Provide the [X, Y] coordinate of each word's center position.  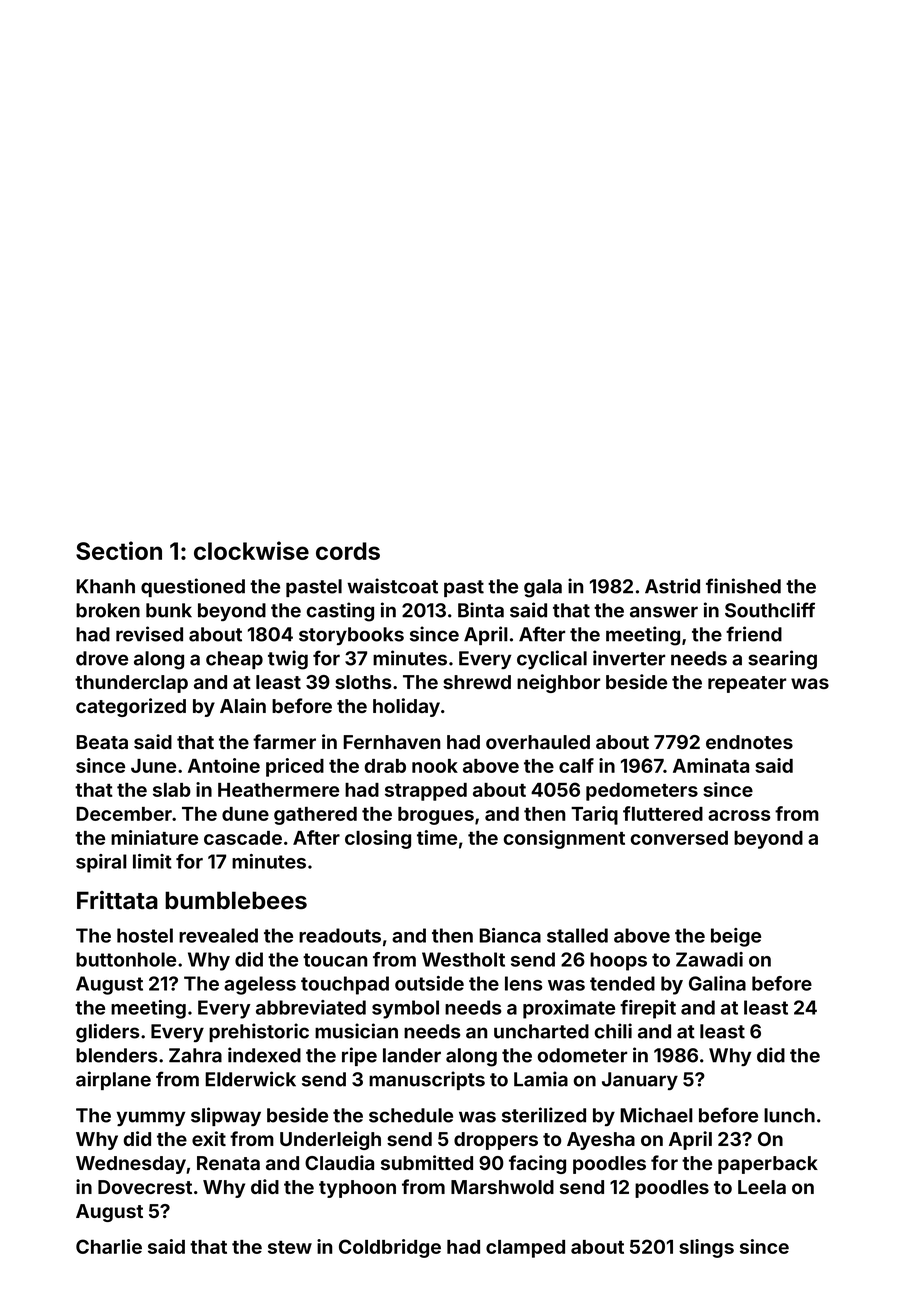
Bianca [510, 935]
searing [782, 660]
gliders [107, 1033]
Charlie [109, 1246]
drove [102, 658]
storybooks [351, 636]
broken [108, 610]
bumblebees [236, 900]
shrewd [477, 682]
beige [736, 937]
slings [706, 1248]
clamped [525, 1249]
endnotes [749, 742]
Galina [717, 983]
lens [524, 983]
